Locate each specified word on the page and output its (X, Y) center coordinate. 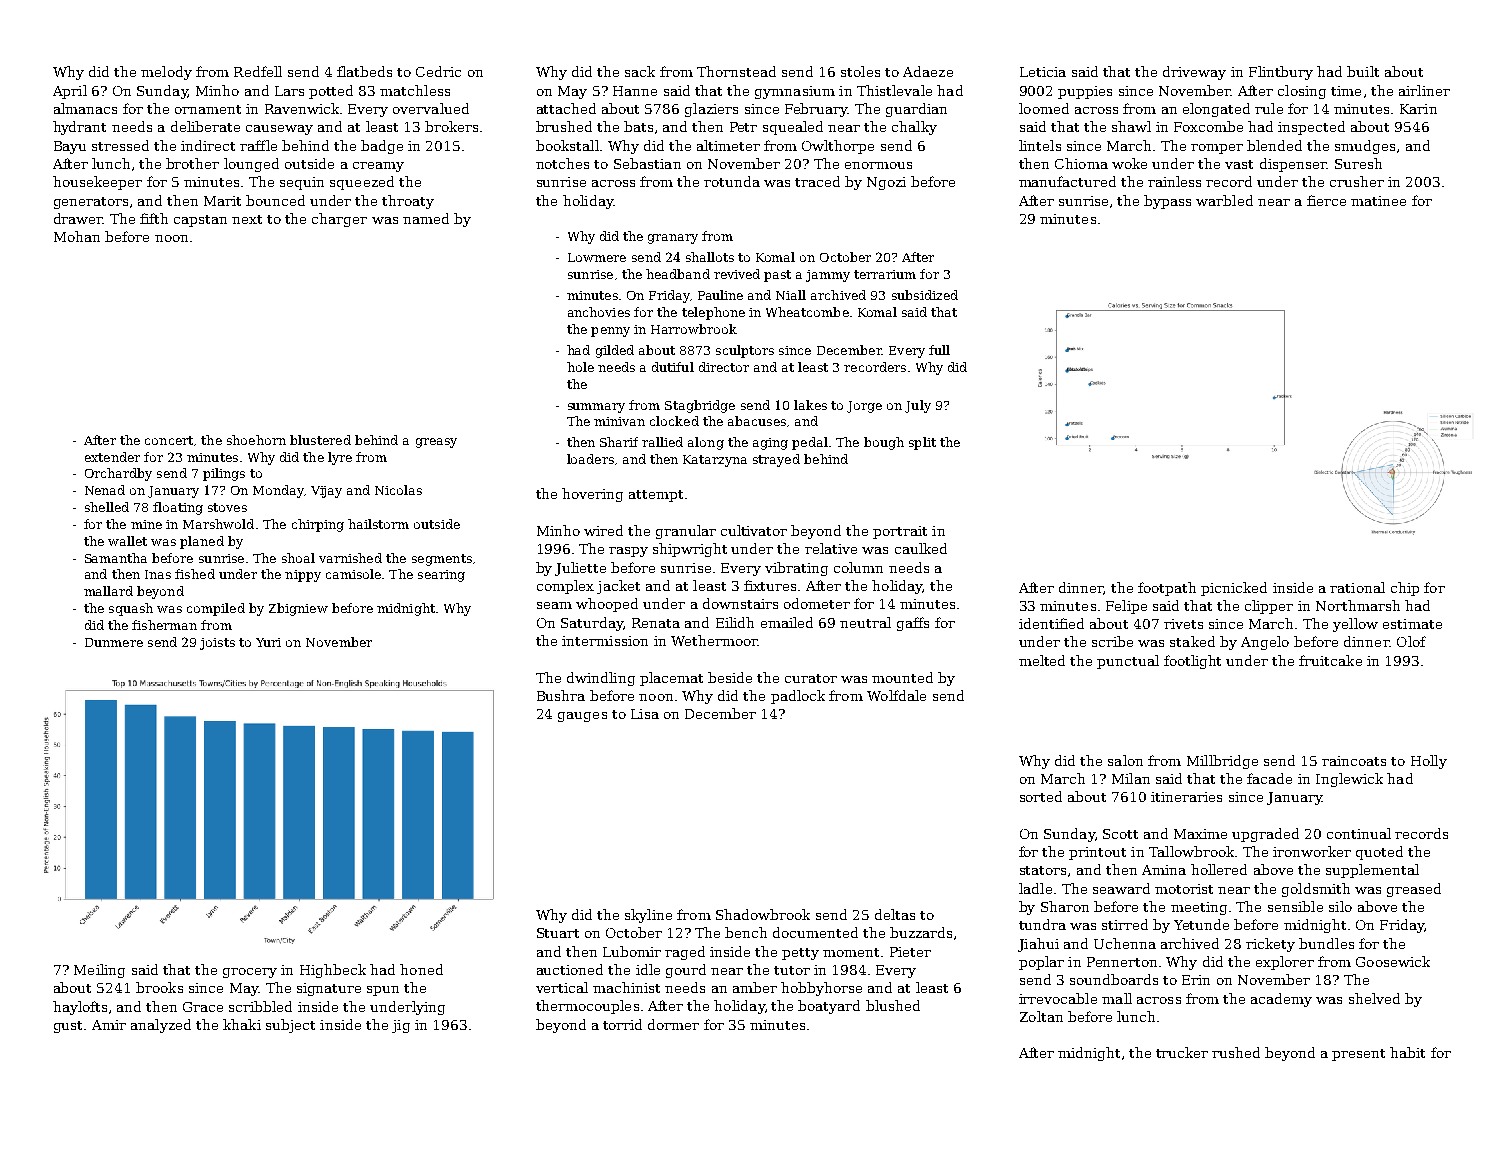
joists (217, 644)
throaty (408, 202)
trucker (1182, 1052)
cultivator (754, 530)
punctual (1128, 662)
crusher (1357, 181)
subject (290, 1026)
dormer (673, 1024)
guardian (916, 110)
